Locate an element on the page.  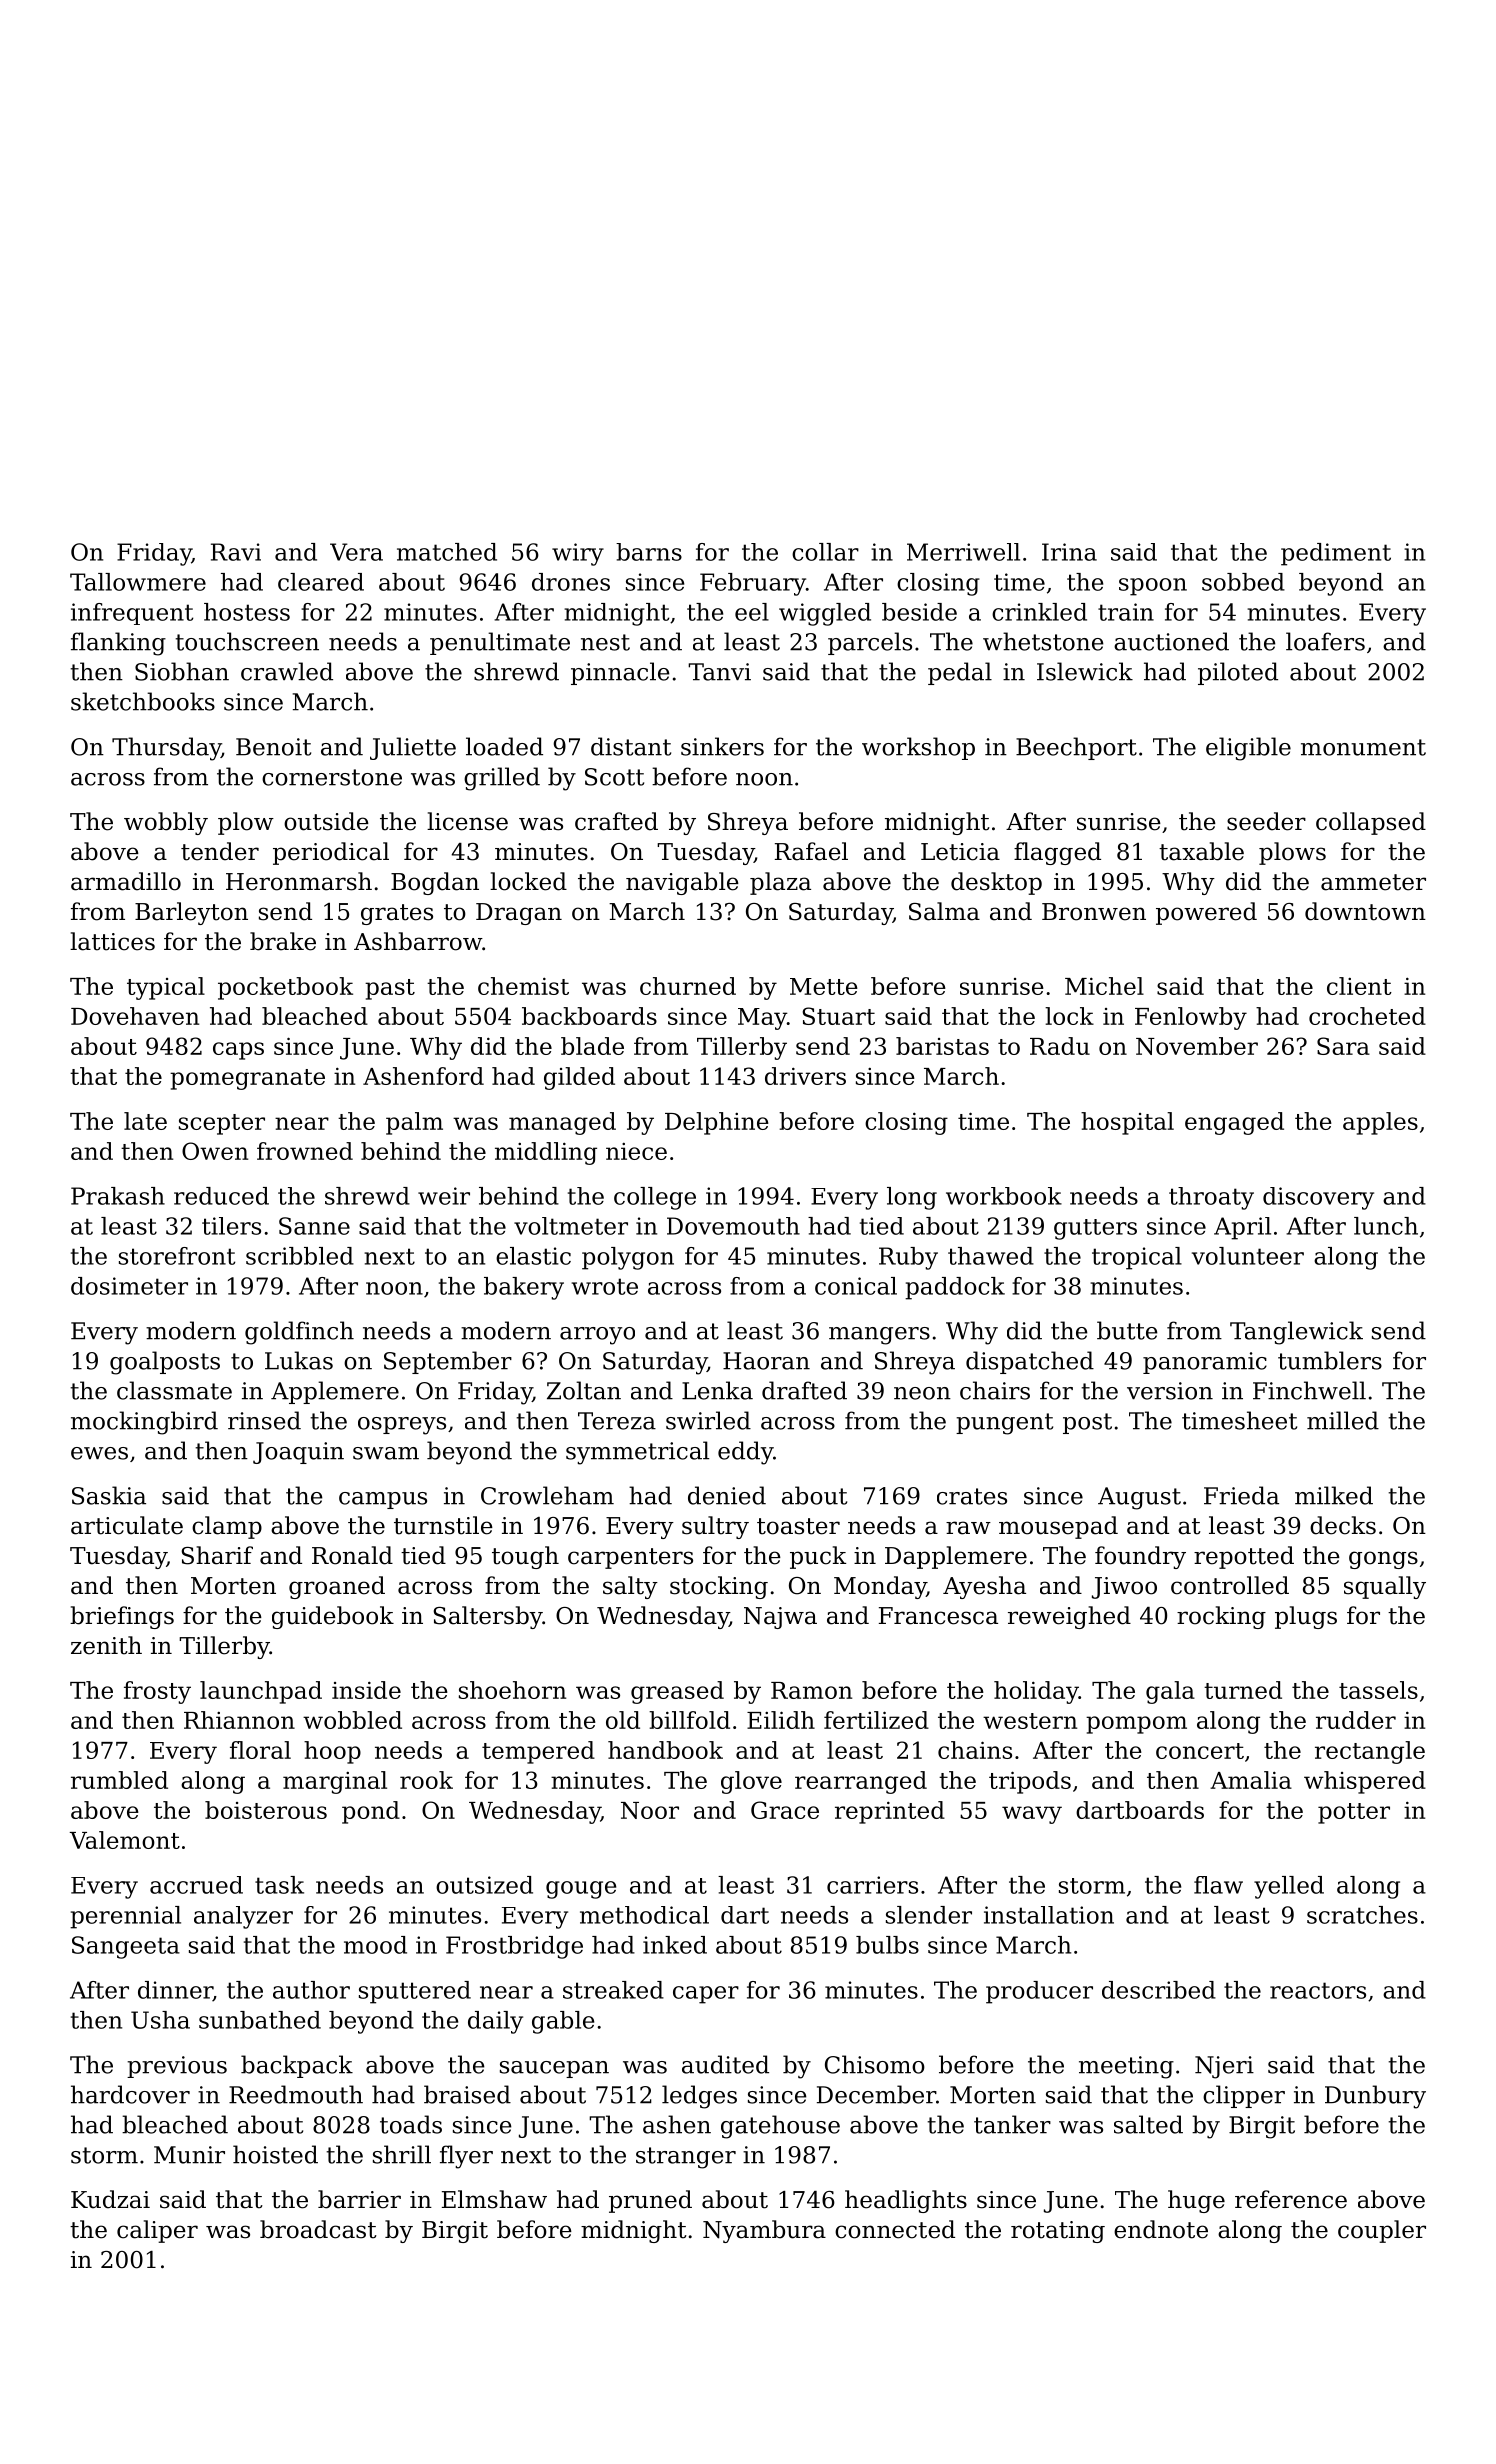
barns is located at coordinates (649, 552).
